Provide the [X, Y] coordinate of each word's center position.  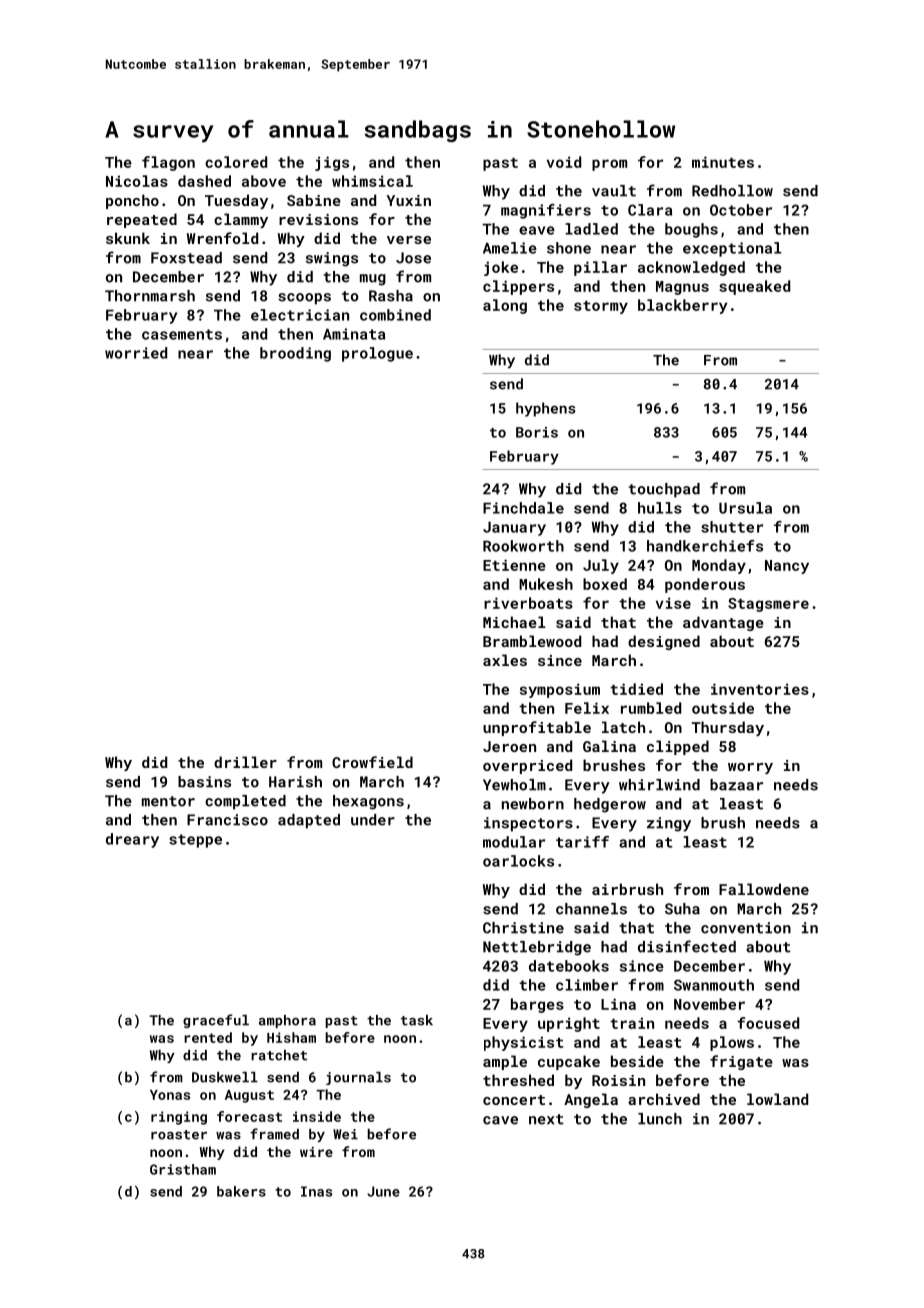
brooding [295, 354]
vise [673, 603]
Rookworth [523, 546]
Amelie [510, 248]
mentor [168, 801]
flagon [168, 163]
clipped [678, 747]
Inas [316, 1191]
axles [505, 660]
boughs [691, 230]
